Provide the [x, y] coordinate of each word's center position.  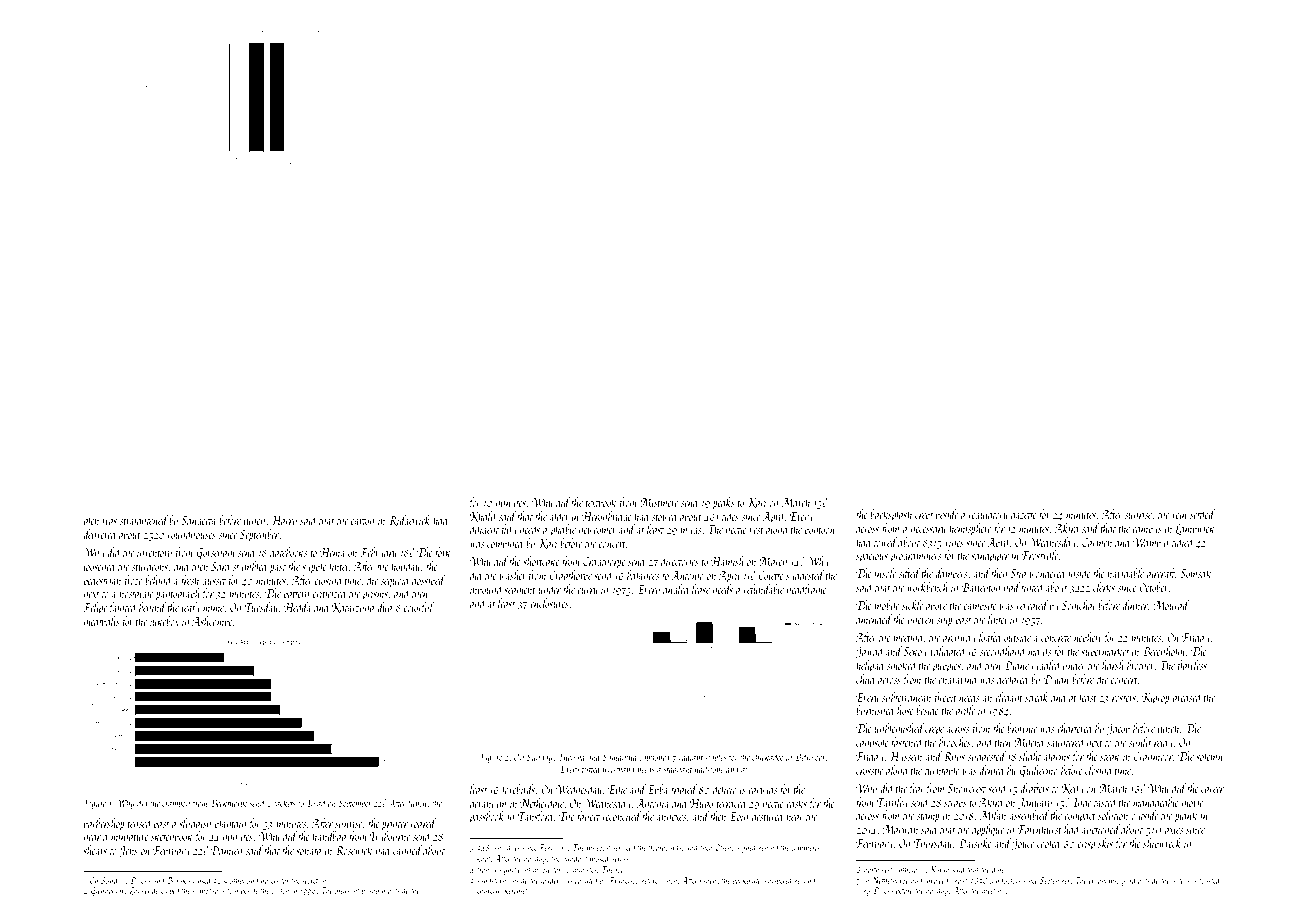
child [866, 679]
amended [874, 619]
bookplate [747, 881]
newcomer [598, 531]
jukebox [163, 622]
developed [166, 891]
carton [362, 521]
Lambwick [1195, 529]
